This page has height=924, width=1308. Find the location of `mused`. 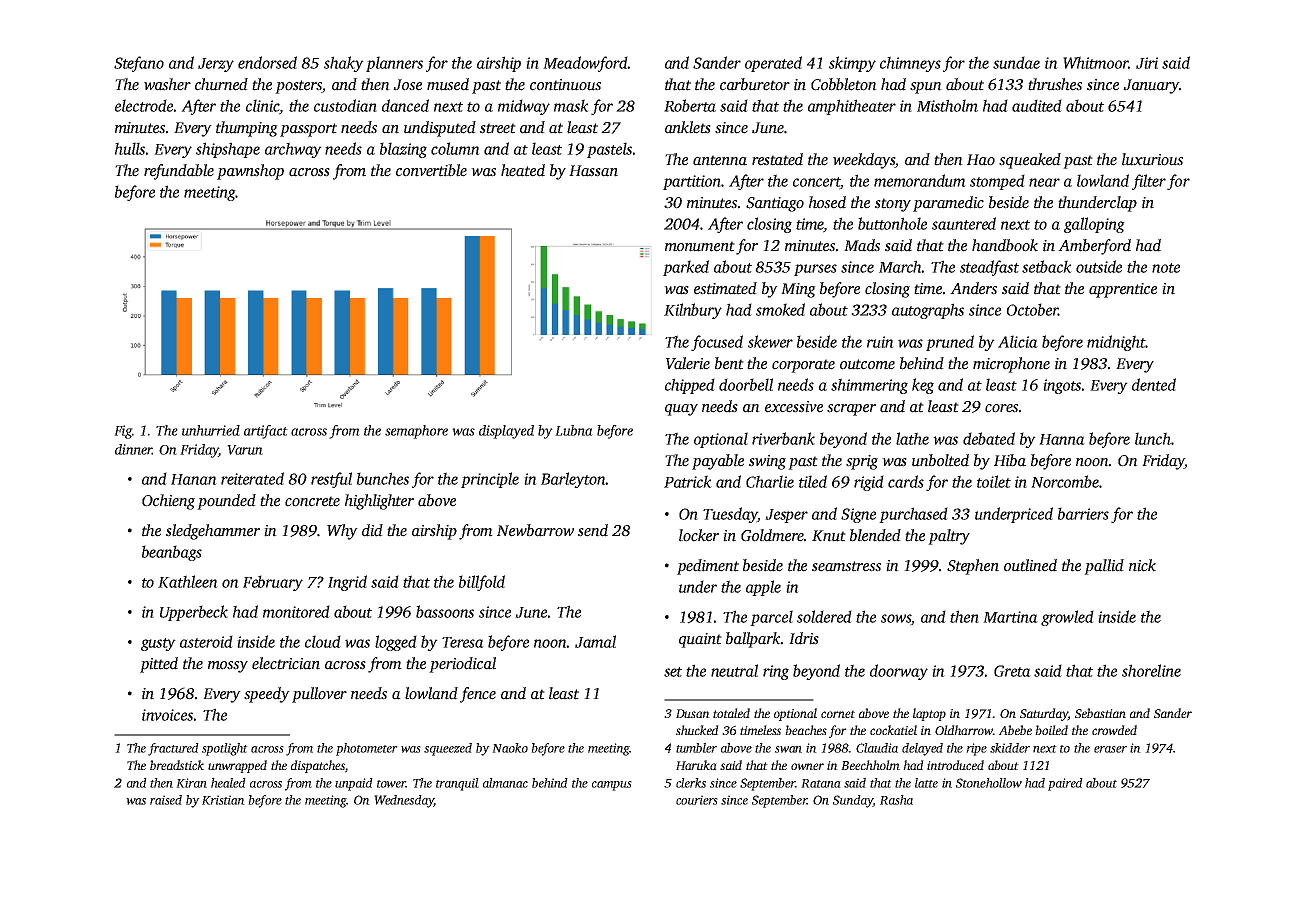

mused is located at coordinates (448, 84).
